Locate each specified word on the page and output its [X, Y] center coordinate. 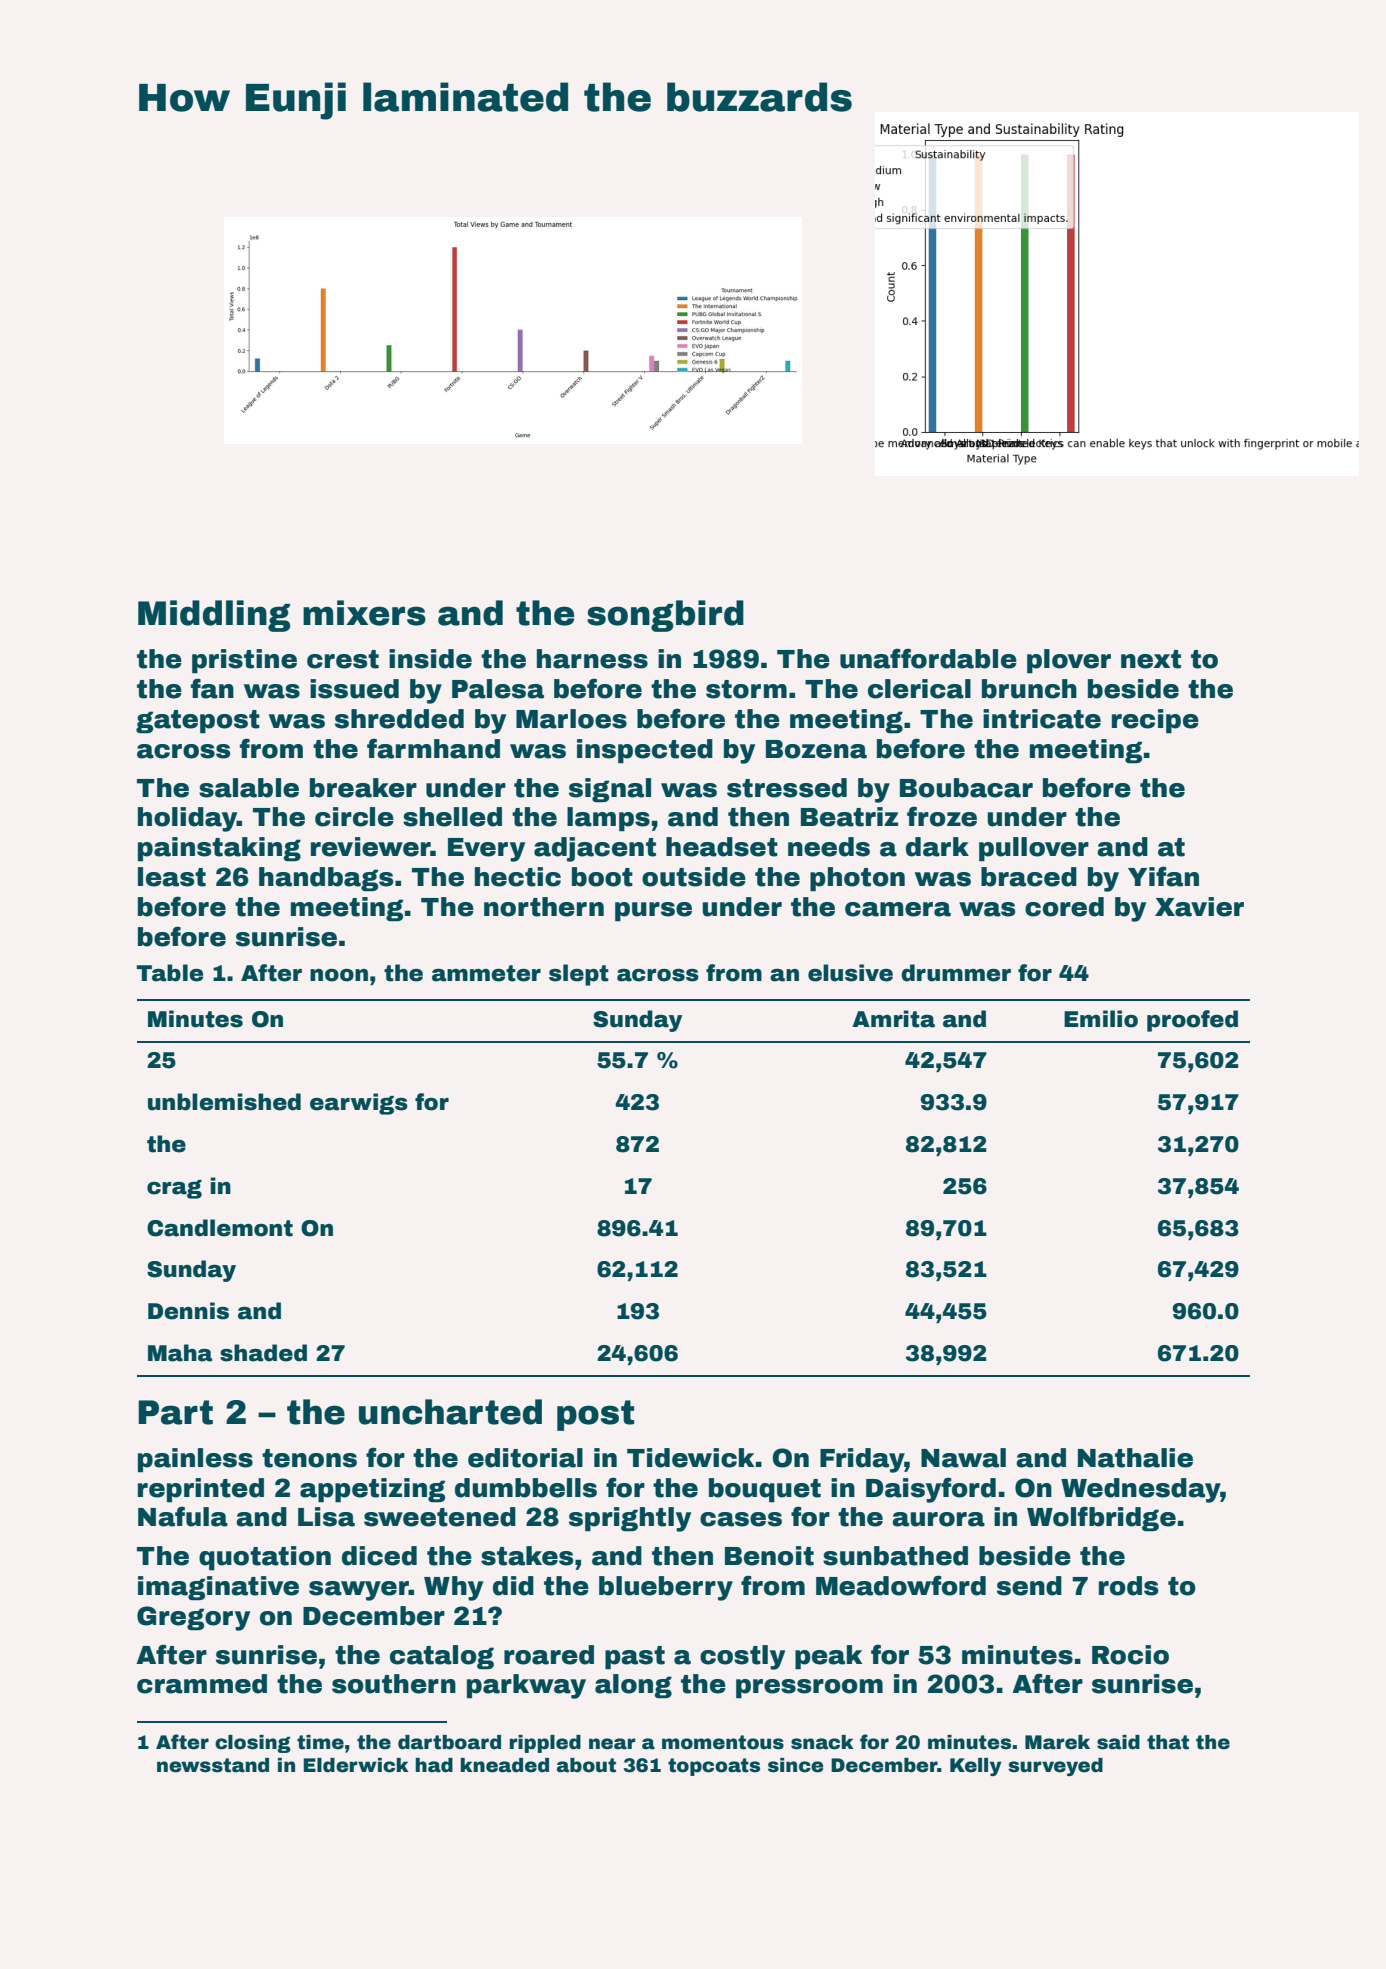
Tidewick [690, 1458]
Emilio [1101, 1019]
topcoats [714, 1767]
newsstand [213, 1765]
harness [592, 659]
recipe [1155, 721]
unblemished [224, 1102]
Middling [214, 616]
